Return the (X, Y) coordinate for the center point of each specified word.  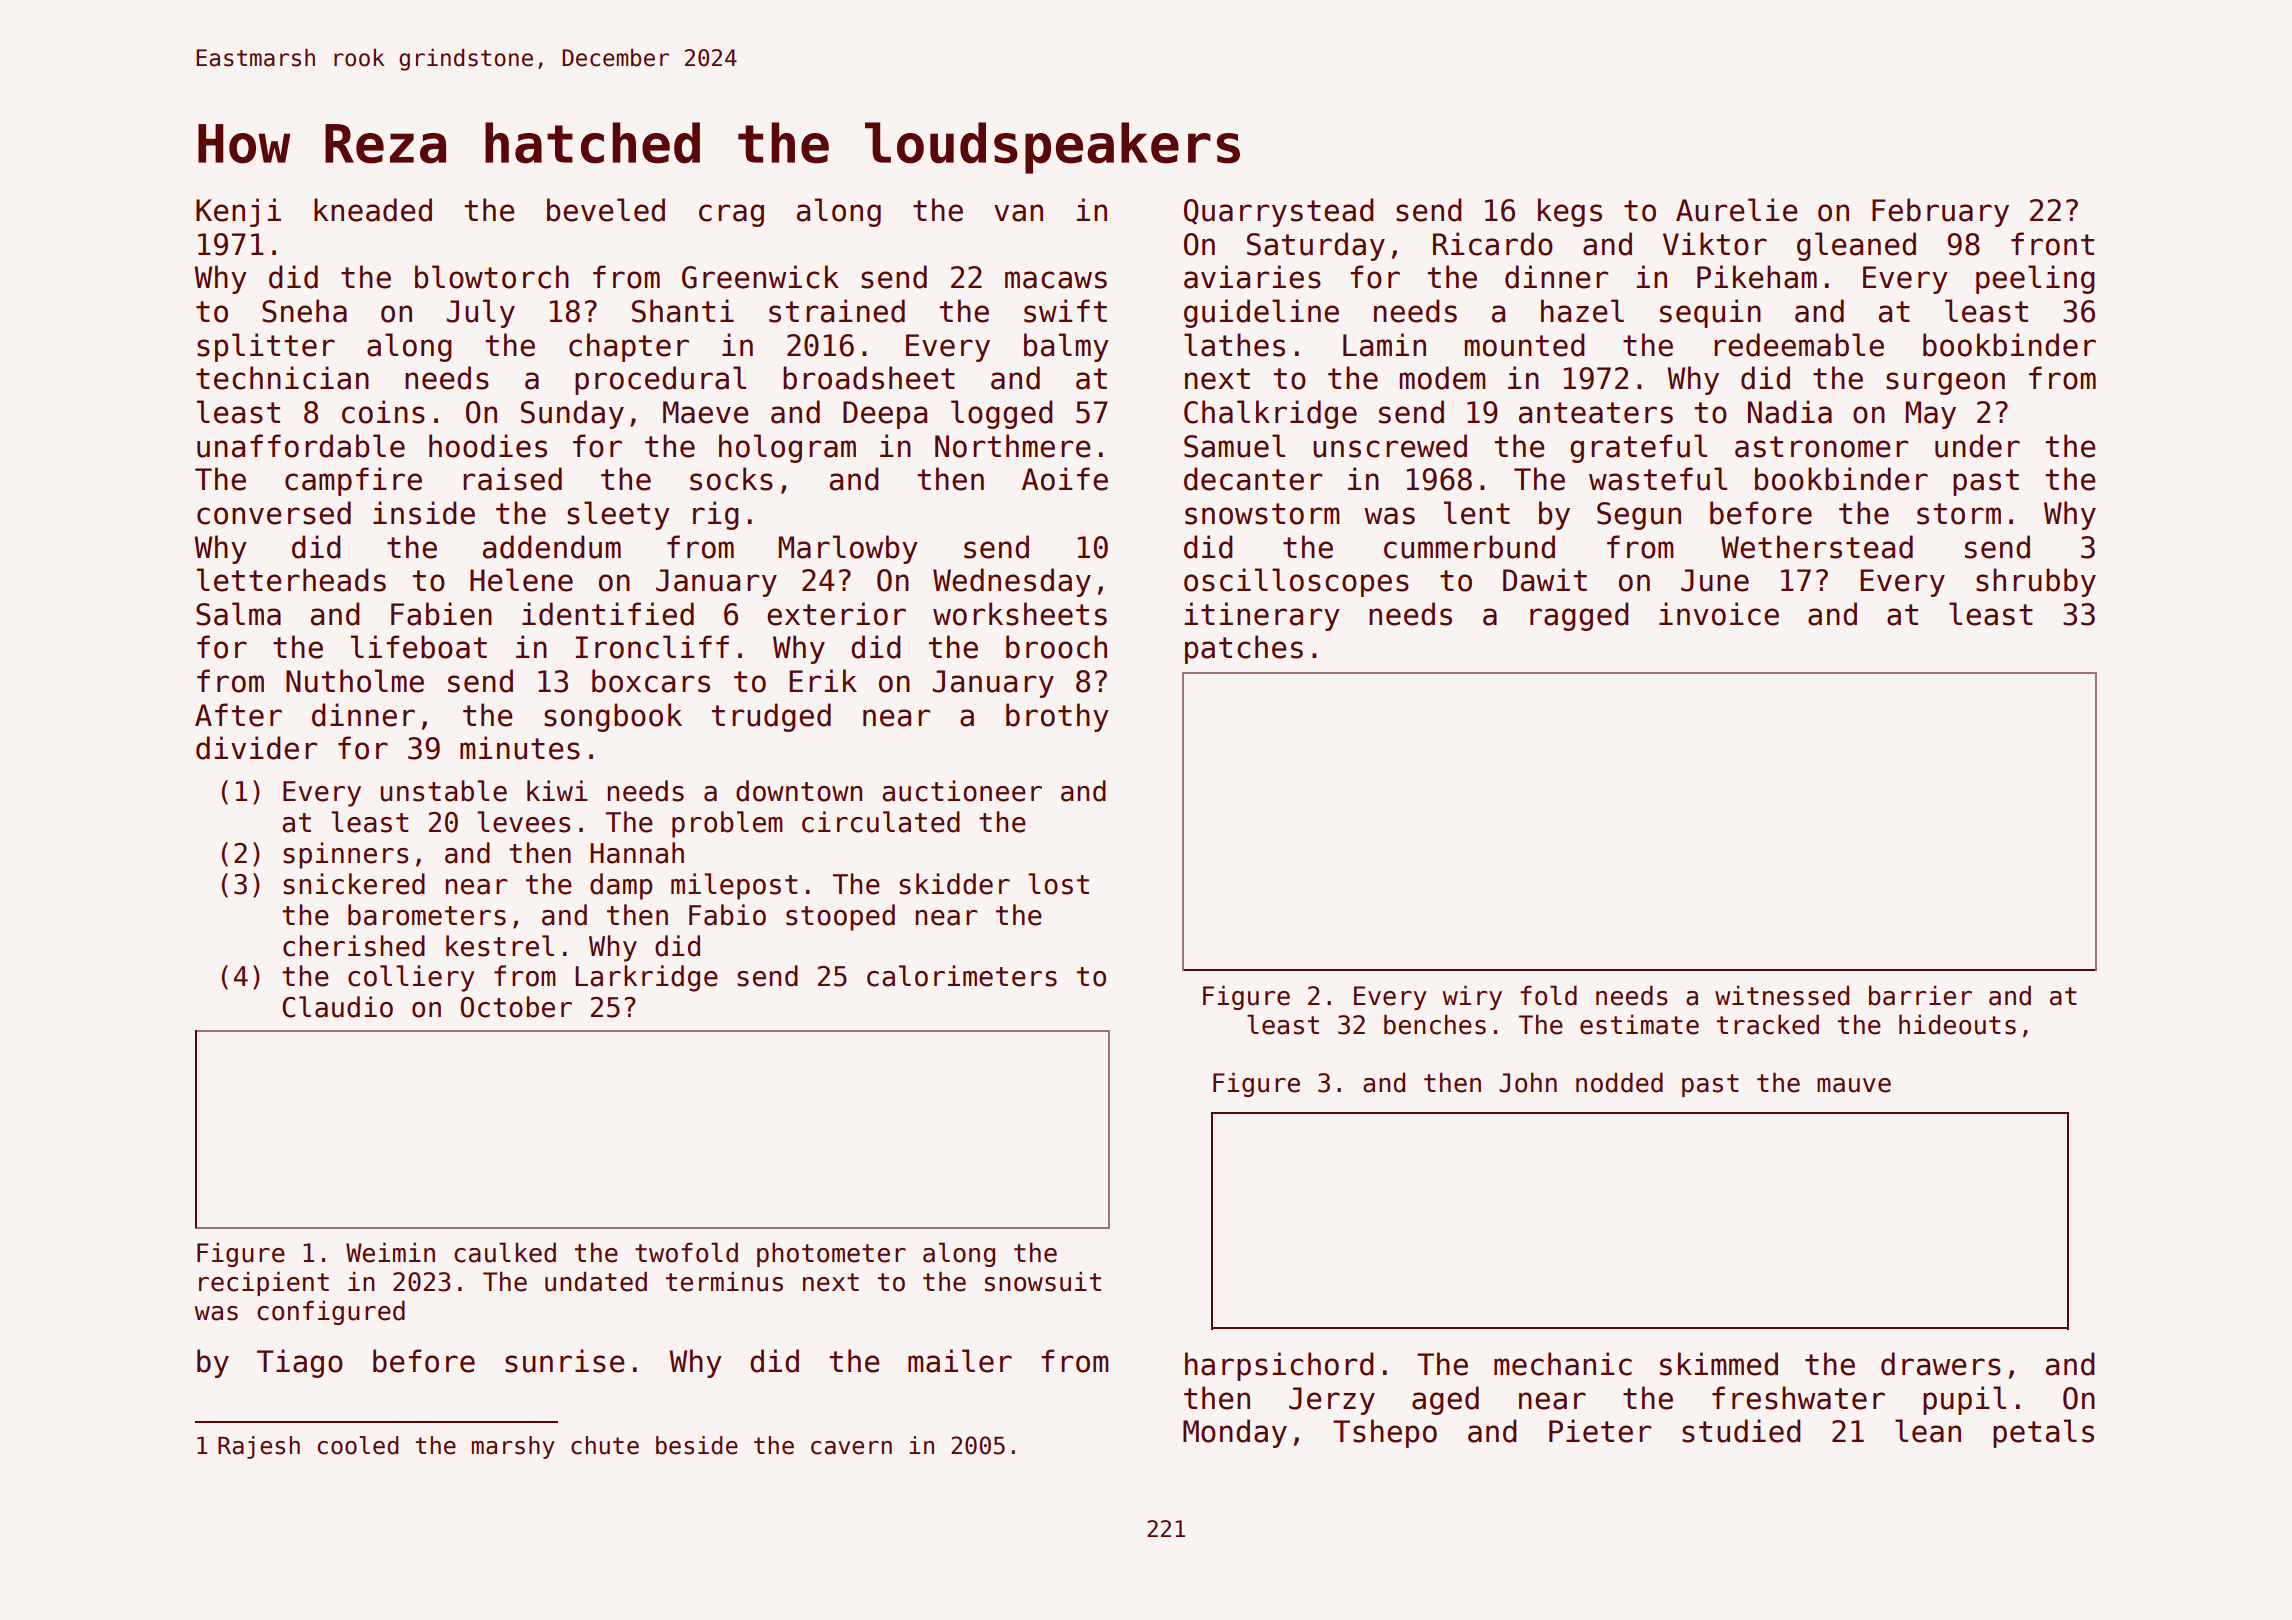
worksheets (1020, 614)
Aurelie (1736, 210)
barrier (1920, 995)
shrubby (2036, 582)
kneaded (373, 210)
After (238, 715)
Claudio (337, 1007)
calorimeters (962, 976)
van (1018, 213)
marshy (513, 1447)
